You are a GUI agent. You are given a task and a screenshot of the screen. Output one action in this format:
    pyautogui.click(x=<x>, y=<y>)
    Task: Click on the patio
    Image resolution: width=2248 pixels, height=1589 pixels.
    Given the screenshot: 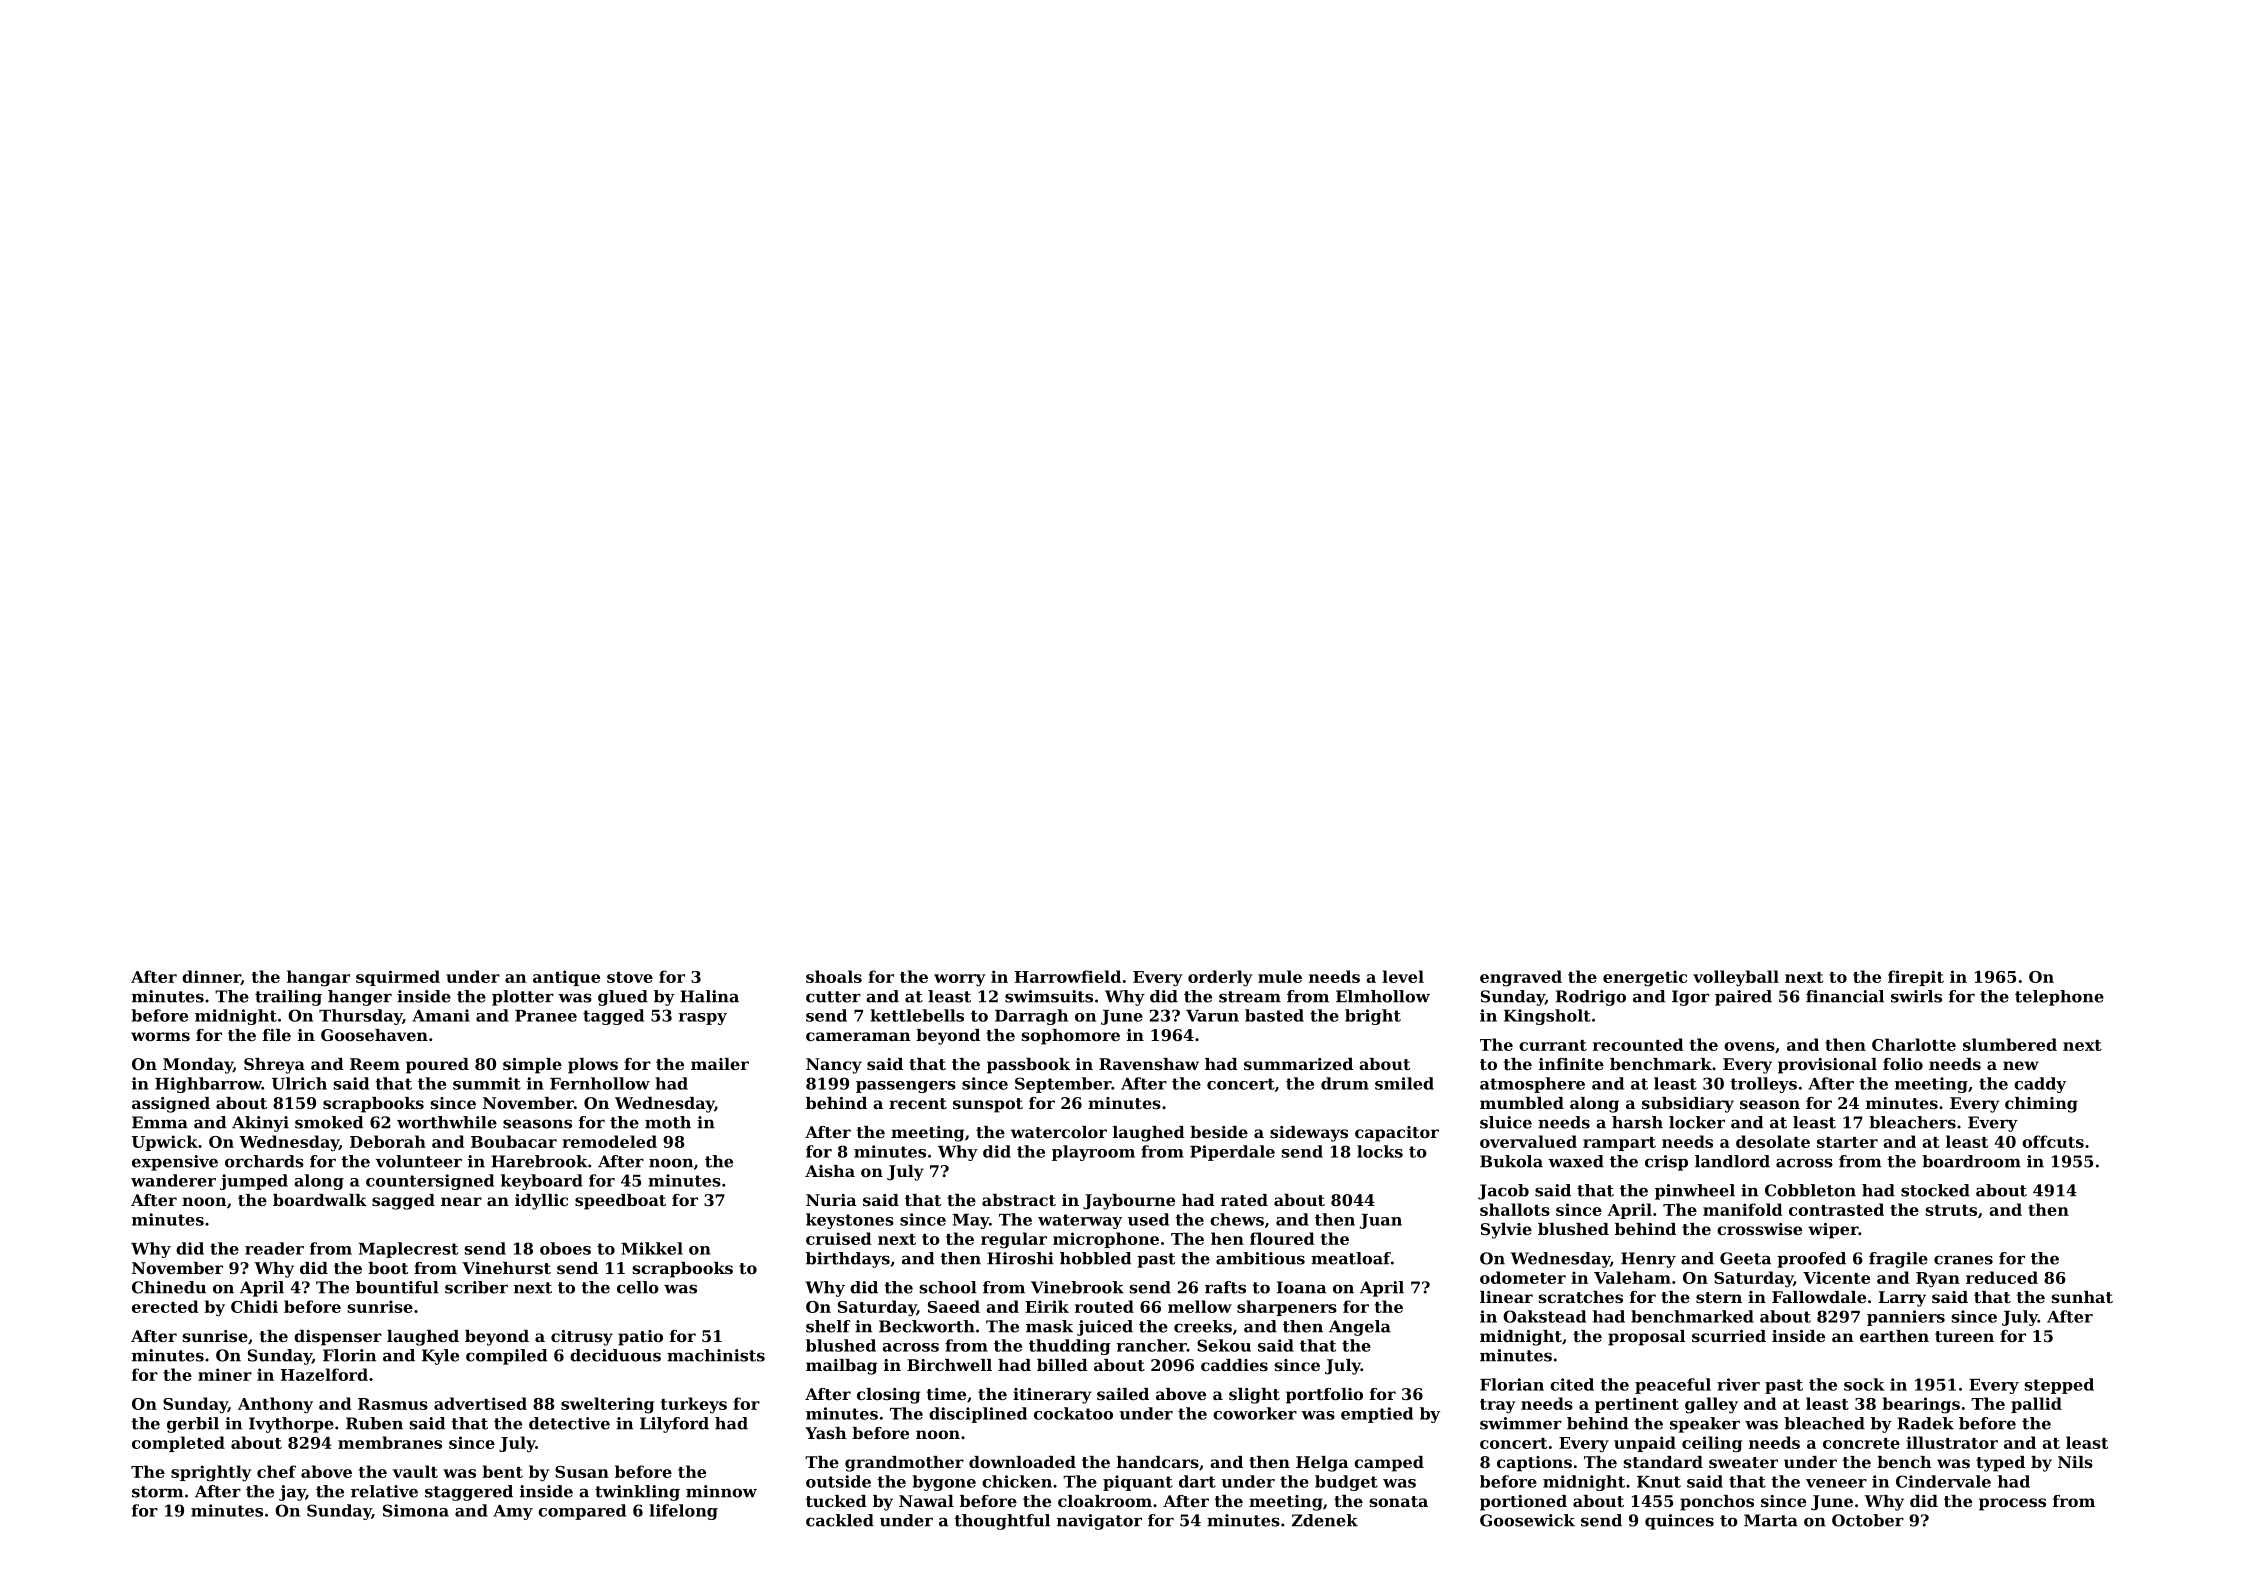 What is the action you would take?
    pyautogui.click(x=640, y=1338)
